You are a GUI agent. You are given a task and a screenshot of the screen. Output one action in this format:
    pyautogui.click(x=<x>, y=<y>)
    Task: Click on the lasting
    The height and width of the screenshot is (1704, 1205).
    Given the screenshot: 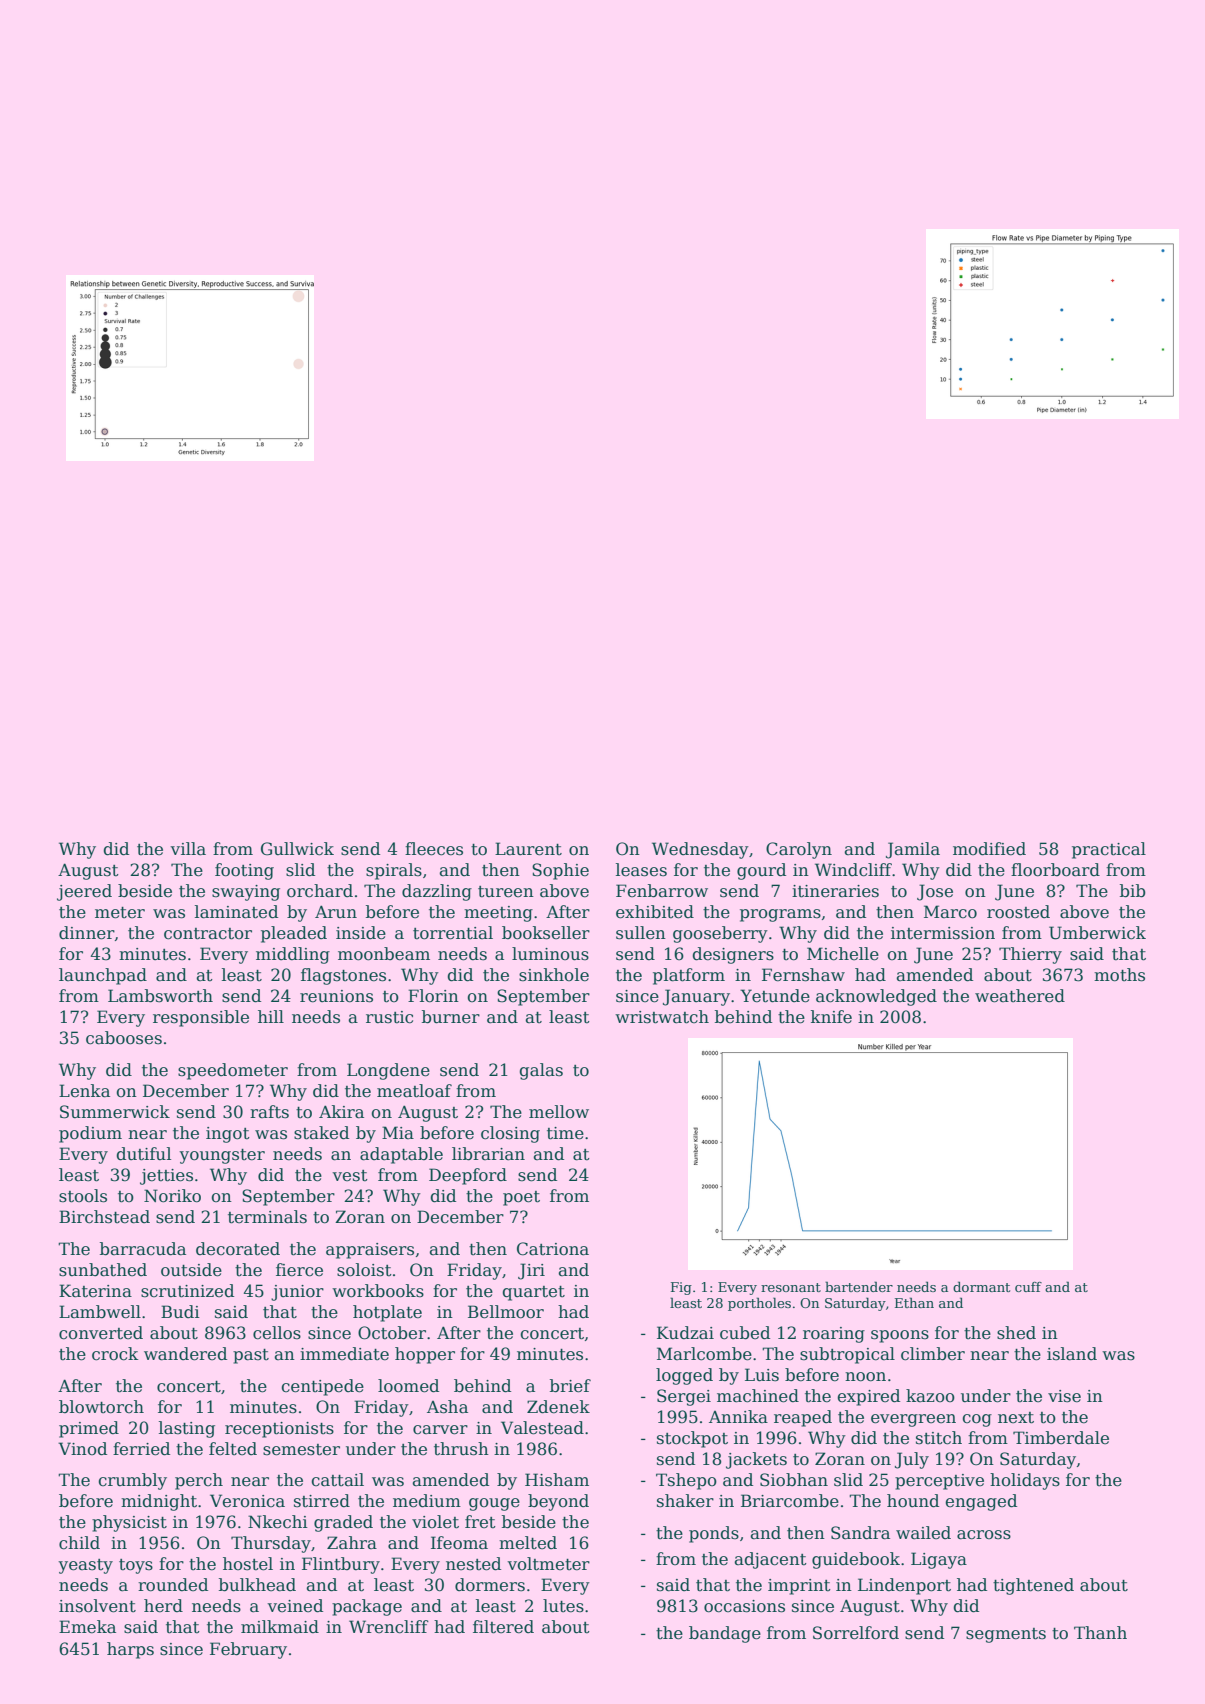 What is the action you would take?
    pyautogui.click(x=187, y=1429)
